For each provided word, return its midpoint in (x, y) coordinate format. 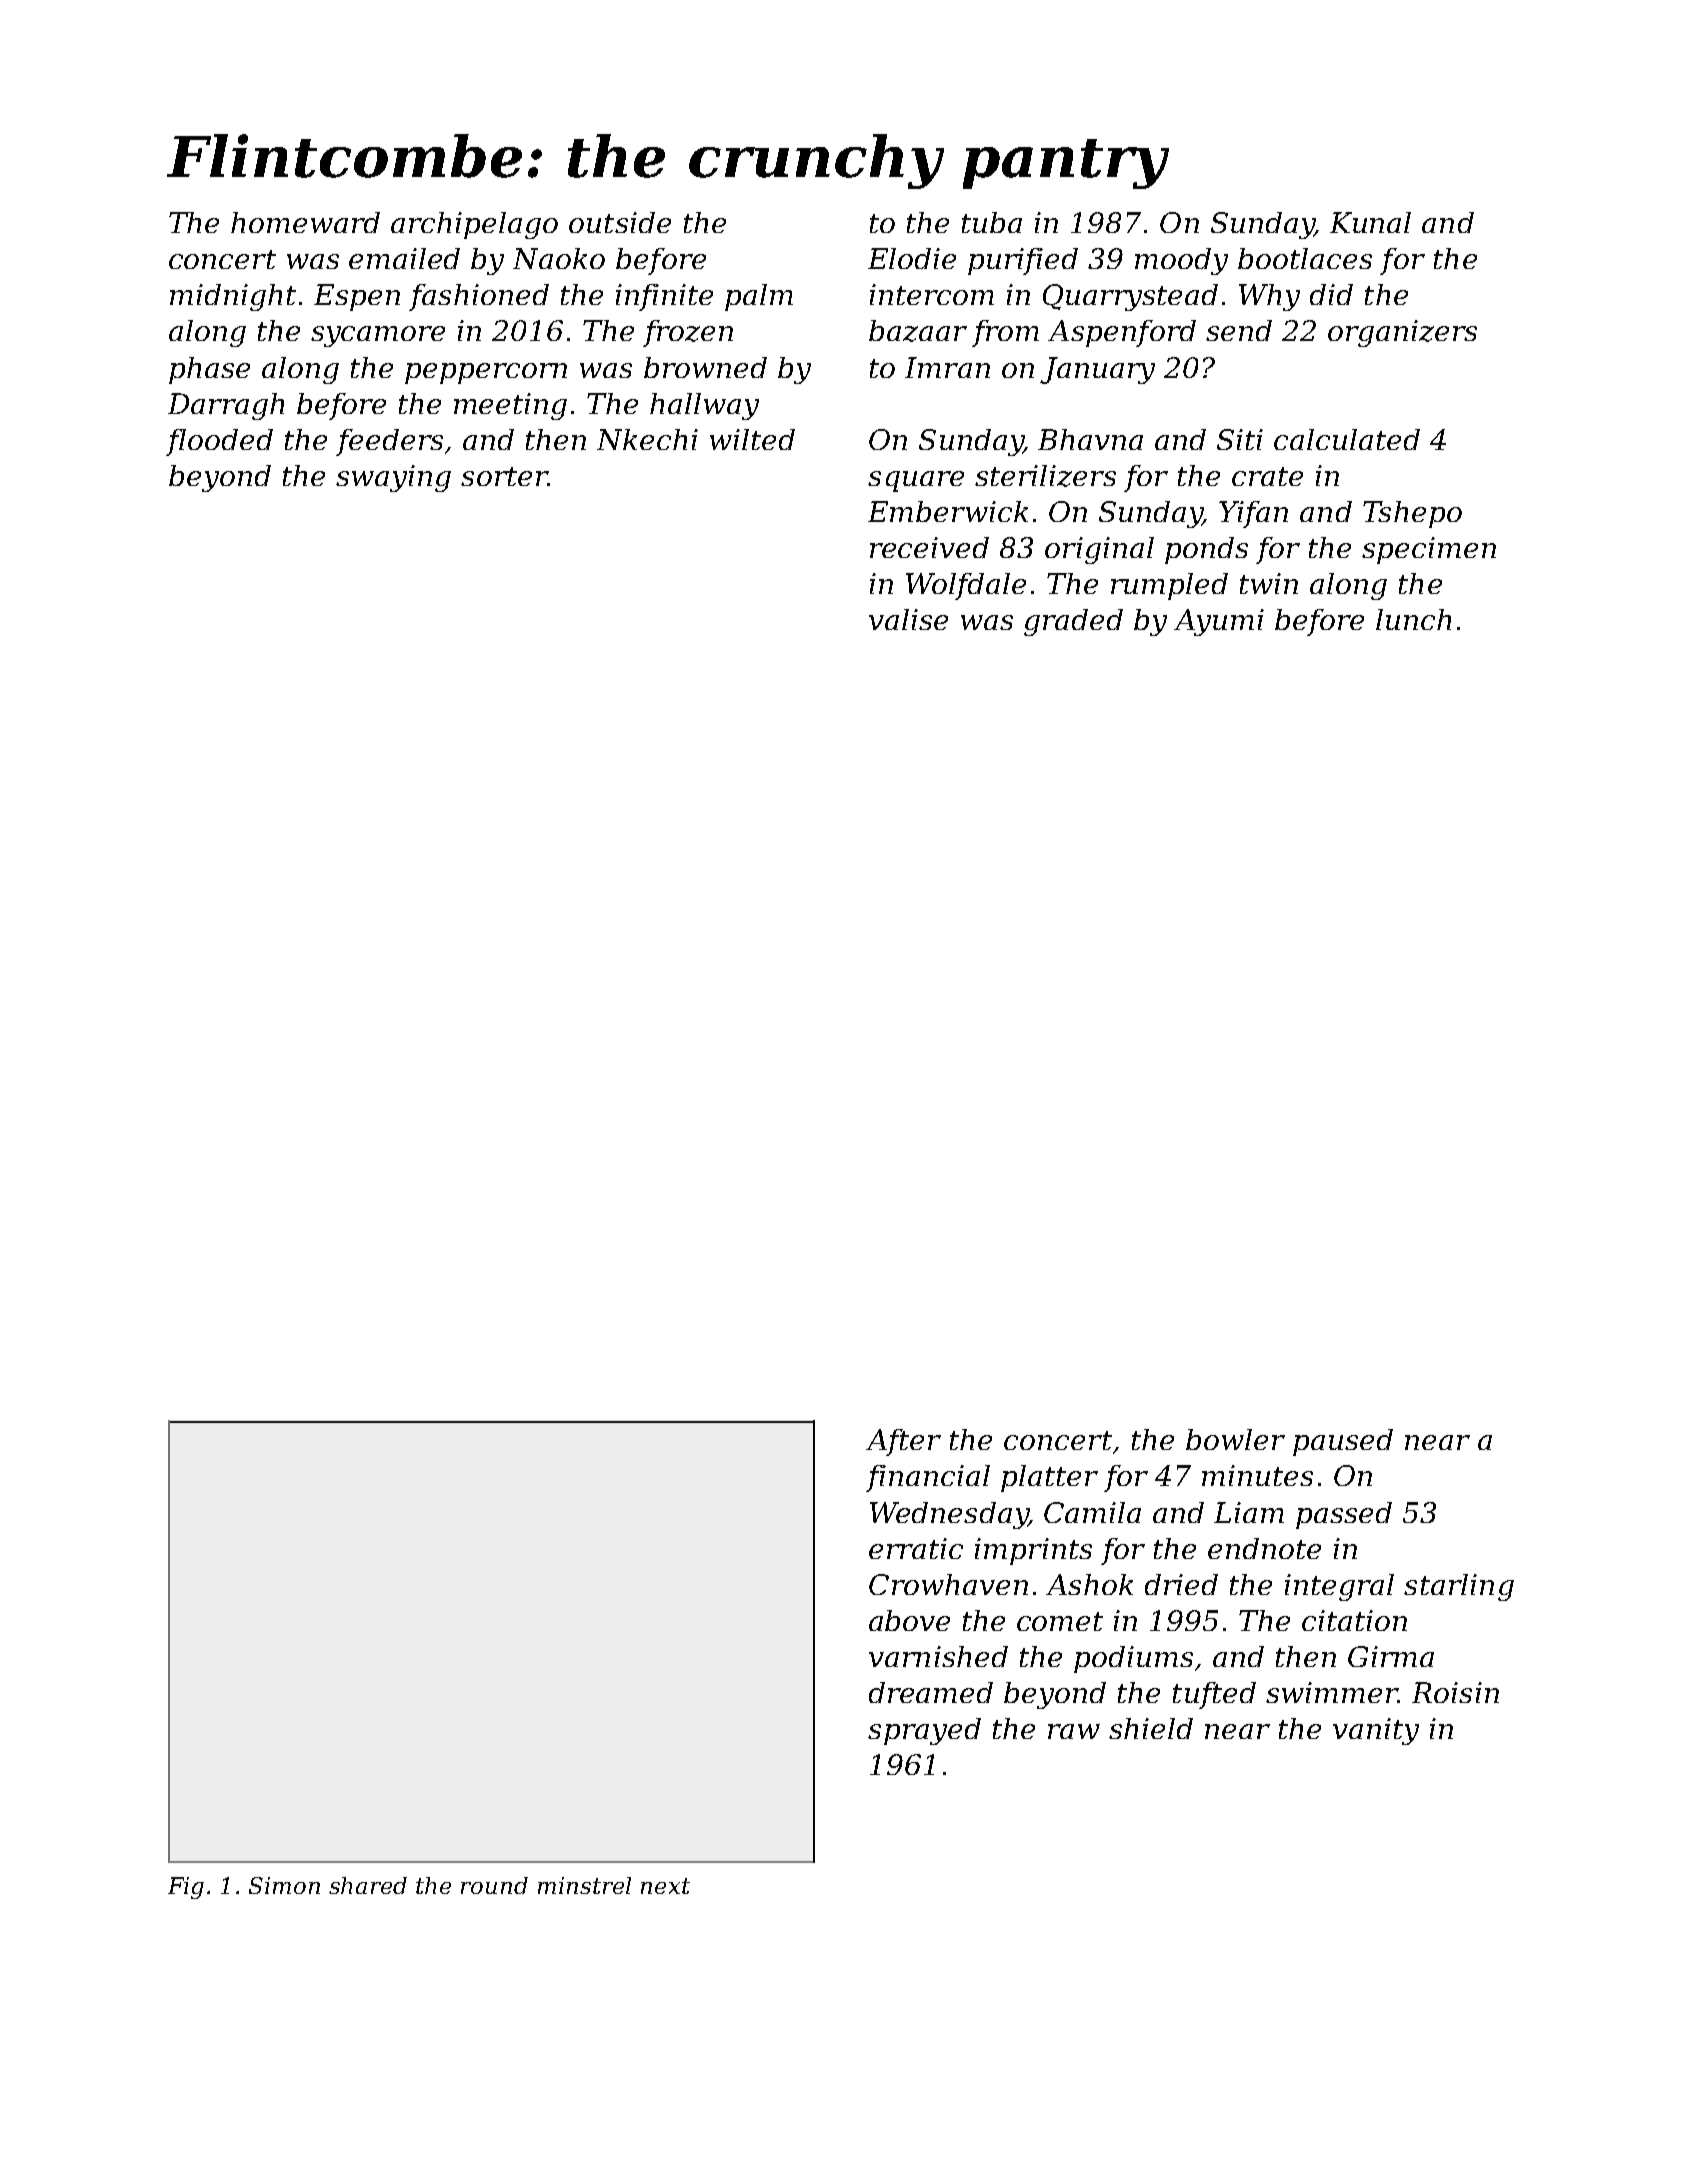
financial (928, 1478)
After (903, 1442)
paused (1343, 1442)
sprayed (924, 1731)
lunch (1413, 619)
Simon (284, 1885)
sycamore (378, 336)
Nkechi (647, 439)
